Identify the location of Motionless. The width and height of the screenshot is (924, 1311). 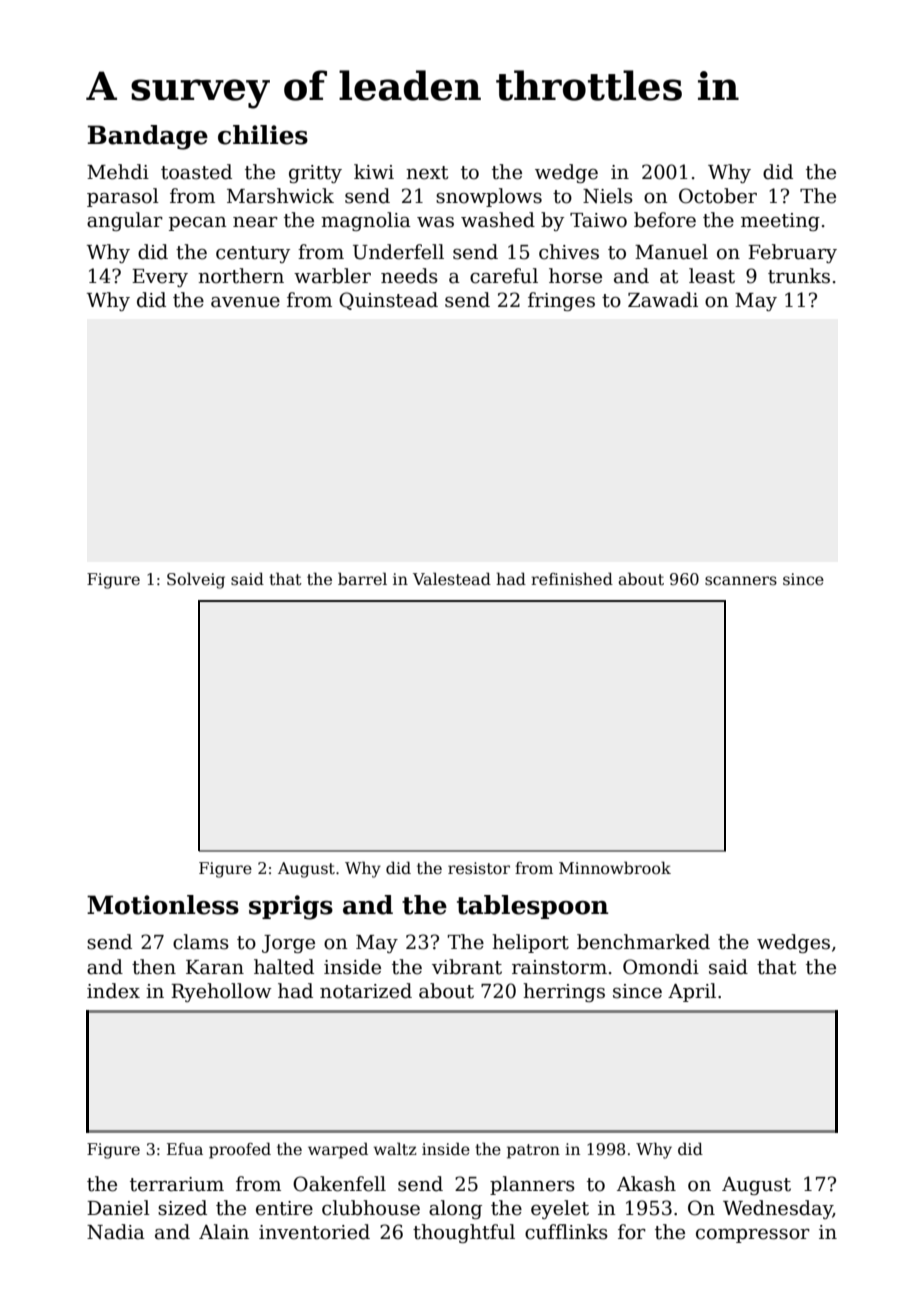
(163, 905).
